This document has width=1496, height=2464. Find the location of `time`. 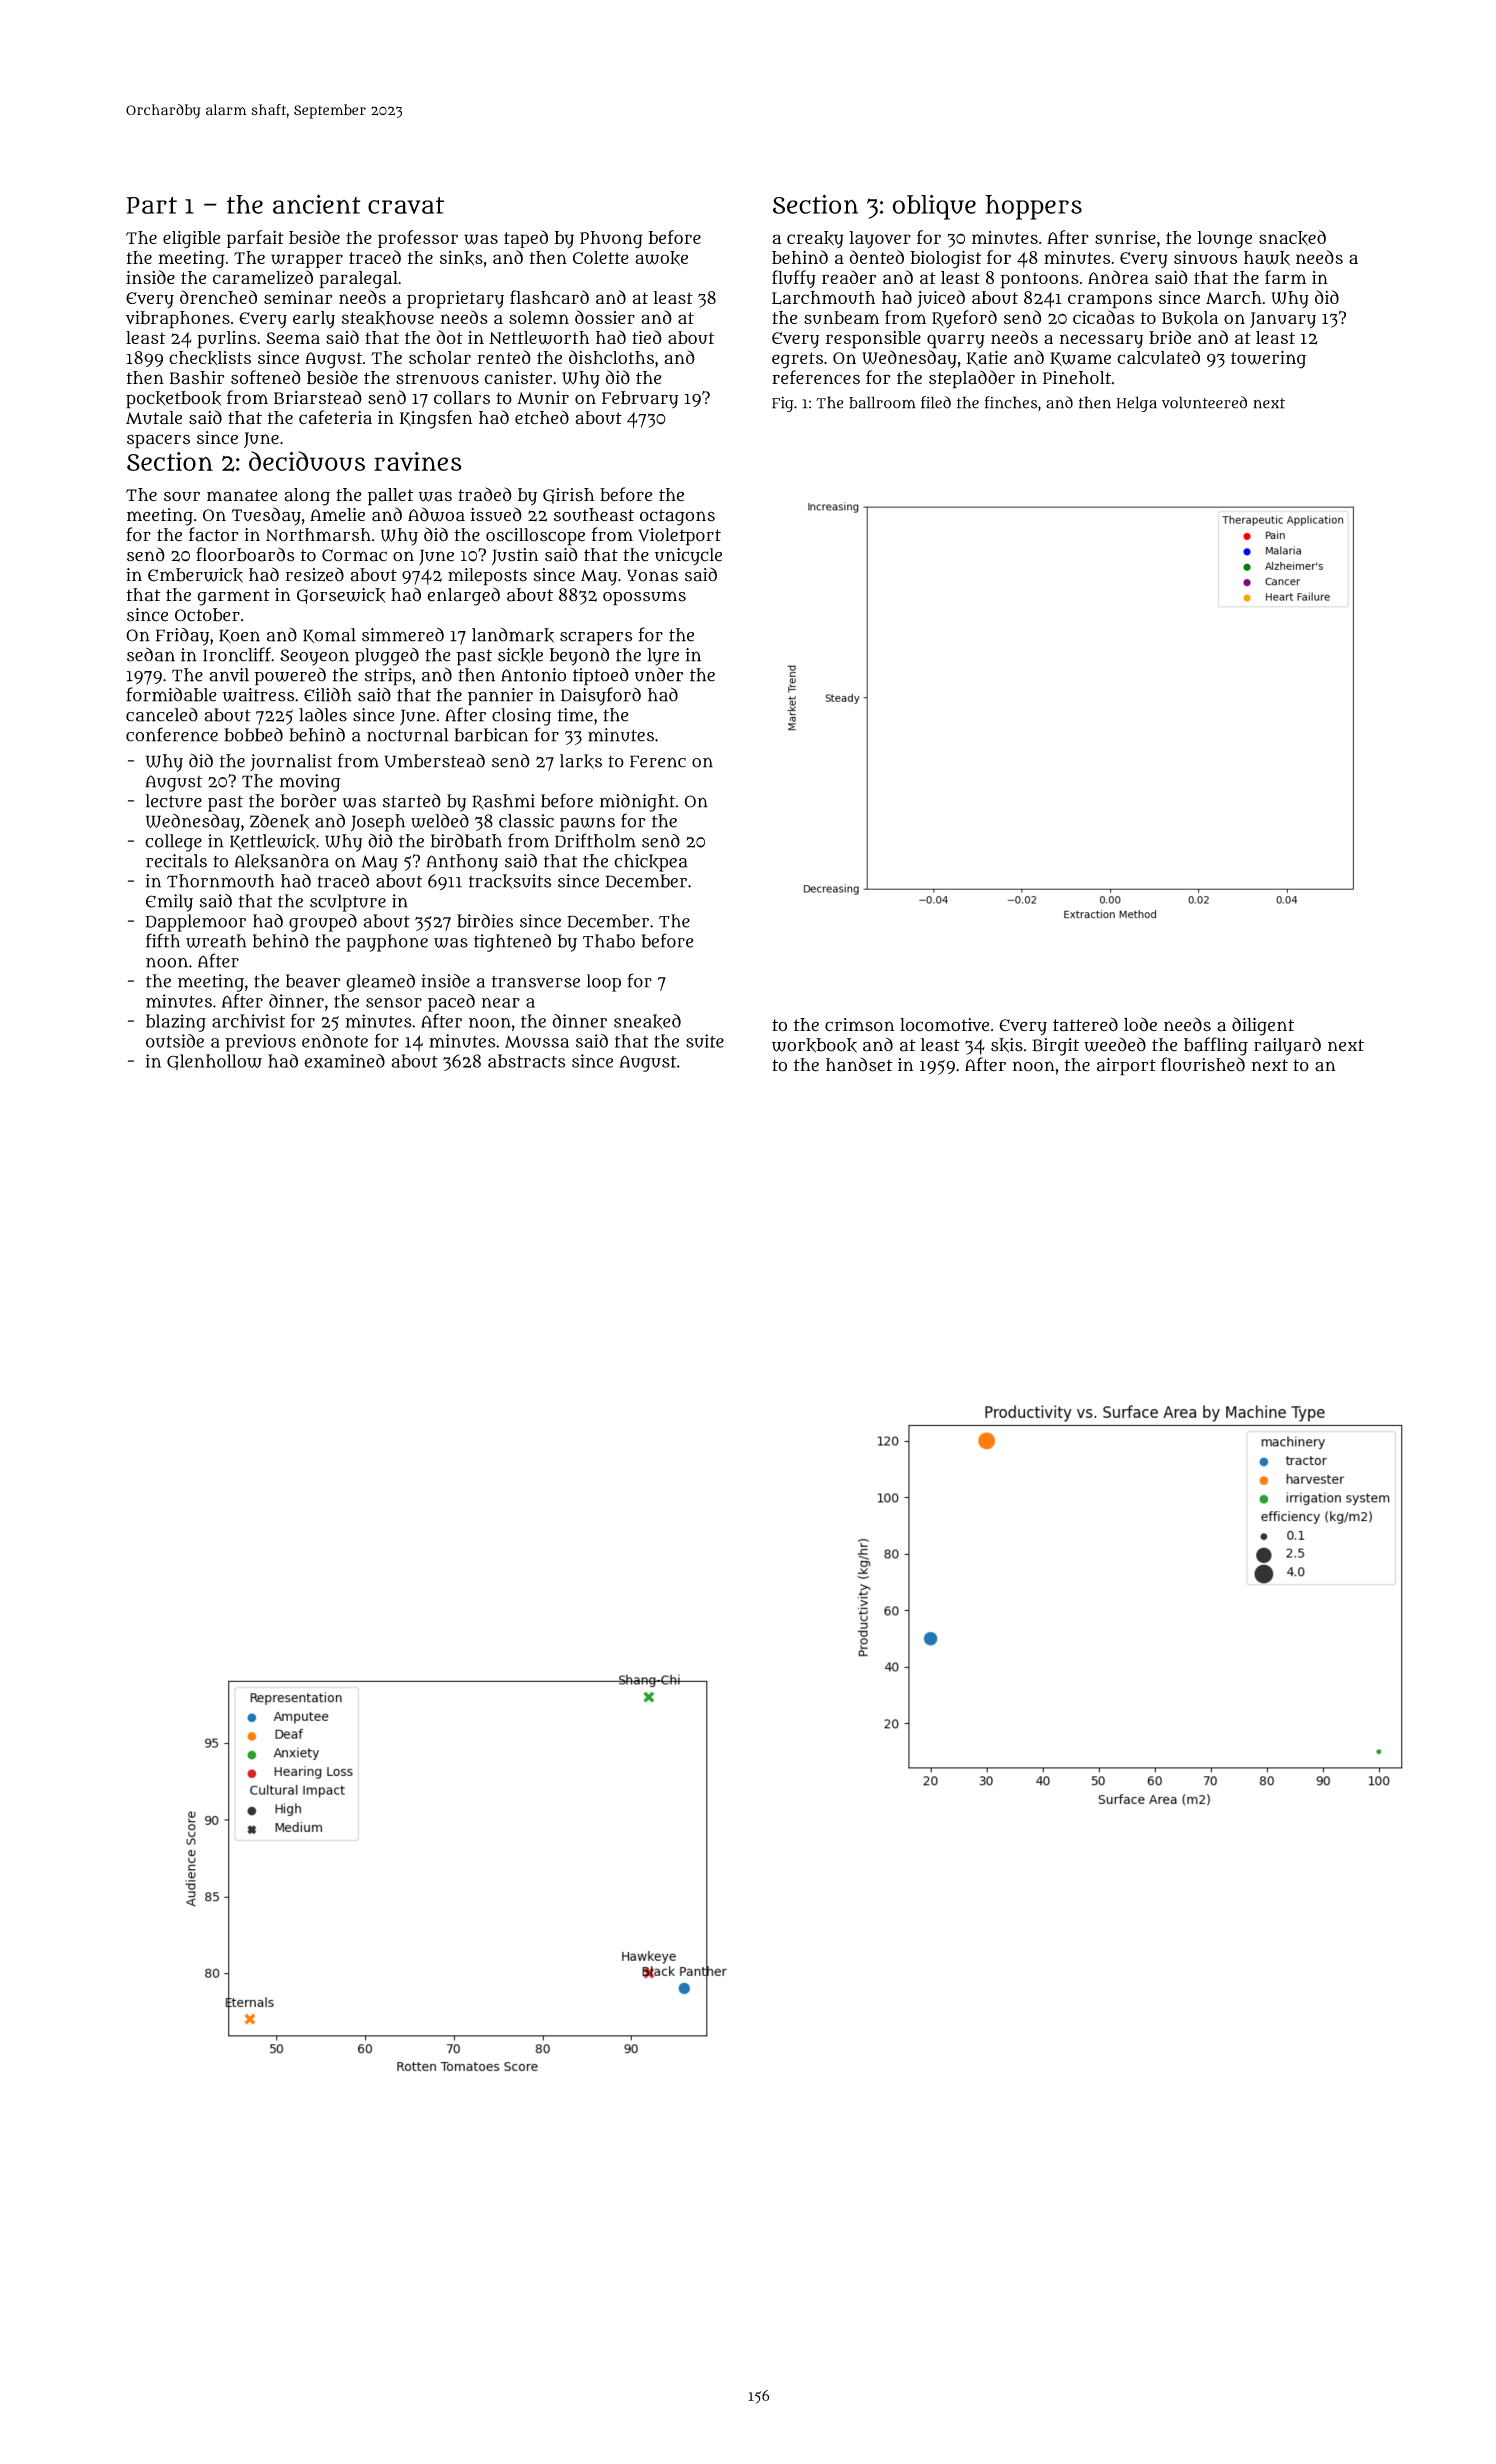

time is located at coordinates (575, 715).
